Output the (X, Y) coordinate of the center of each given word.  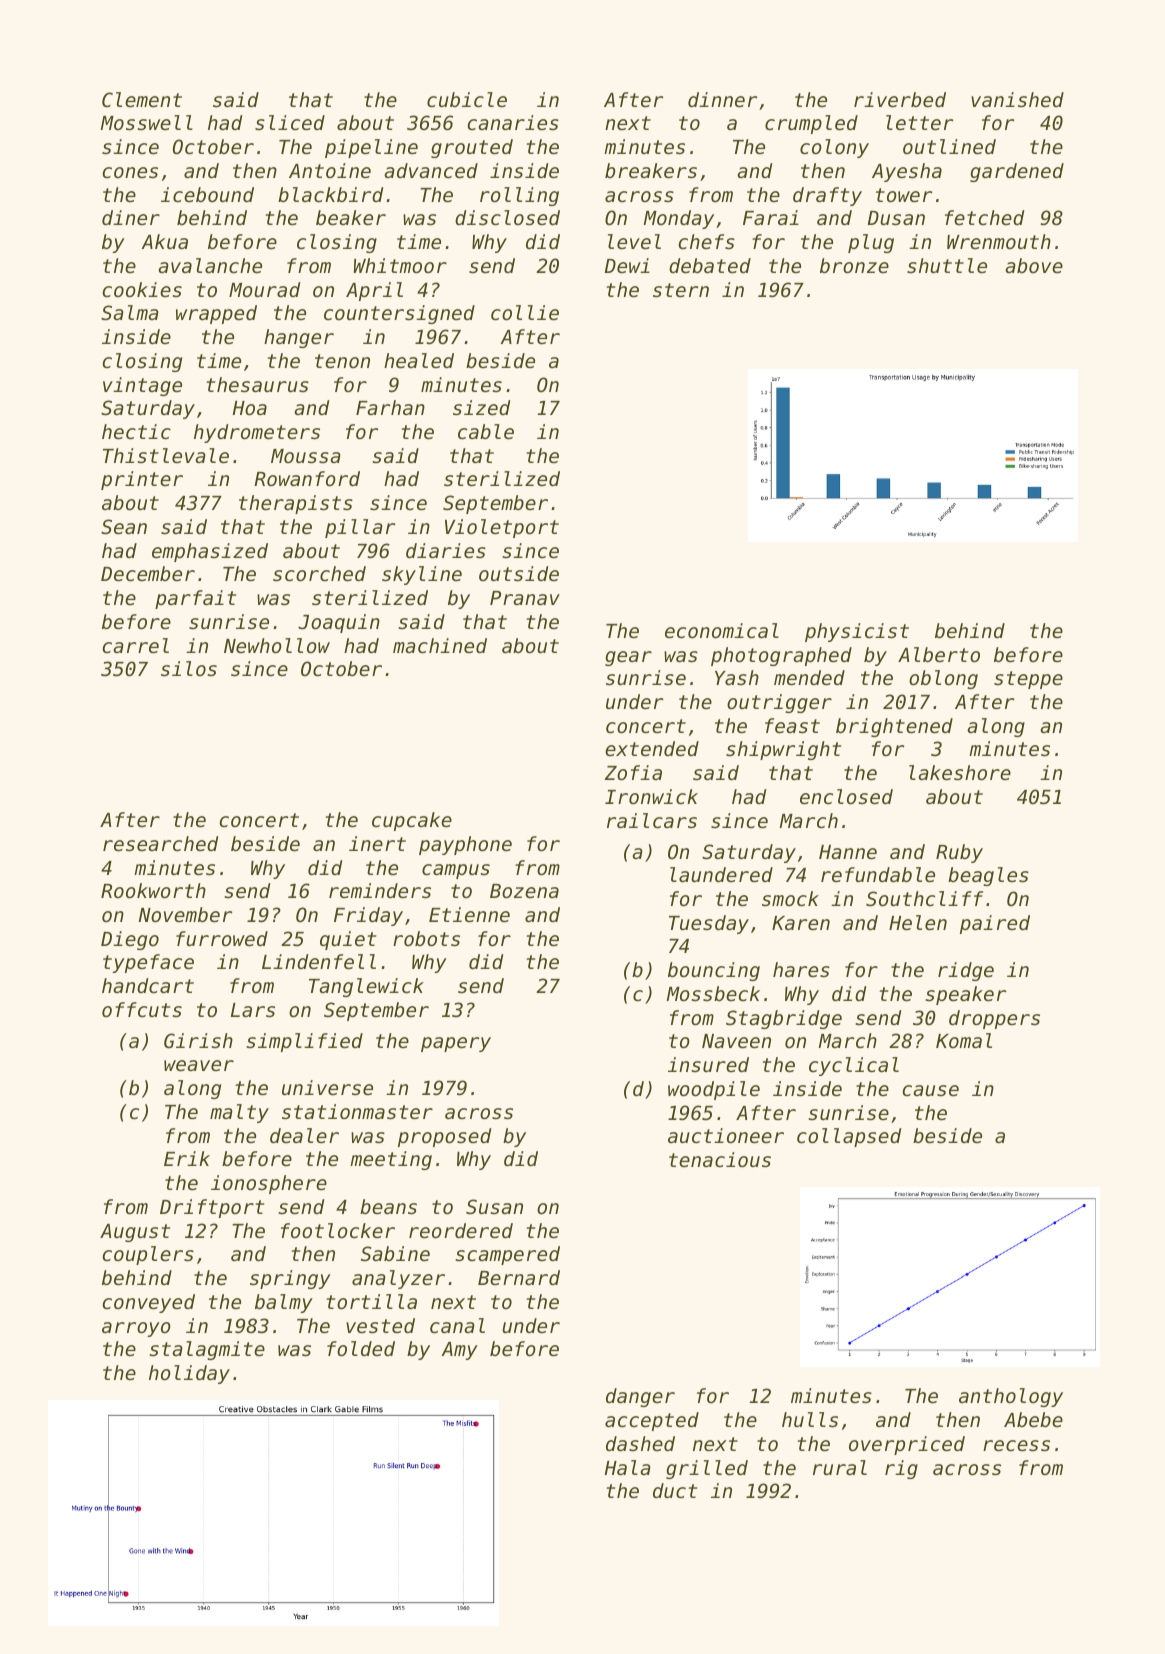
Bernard (519, 1277)
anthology (1011, 1397)
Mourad (264, 289)
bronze (854, 265)
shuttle (947, 265)
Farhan (390, 407)
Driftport (212, 1208)
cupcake (412, 821)
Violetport (502, 528)
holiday (189, 1374)
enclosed (846, 797)
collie (525, 313)
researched (160, 844)
